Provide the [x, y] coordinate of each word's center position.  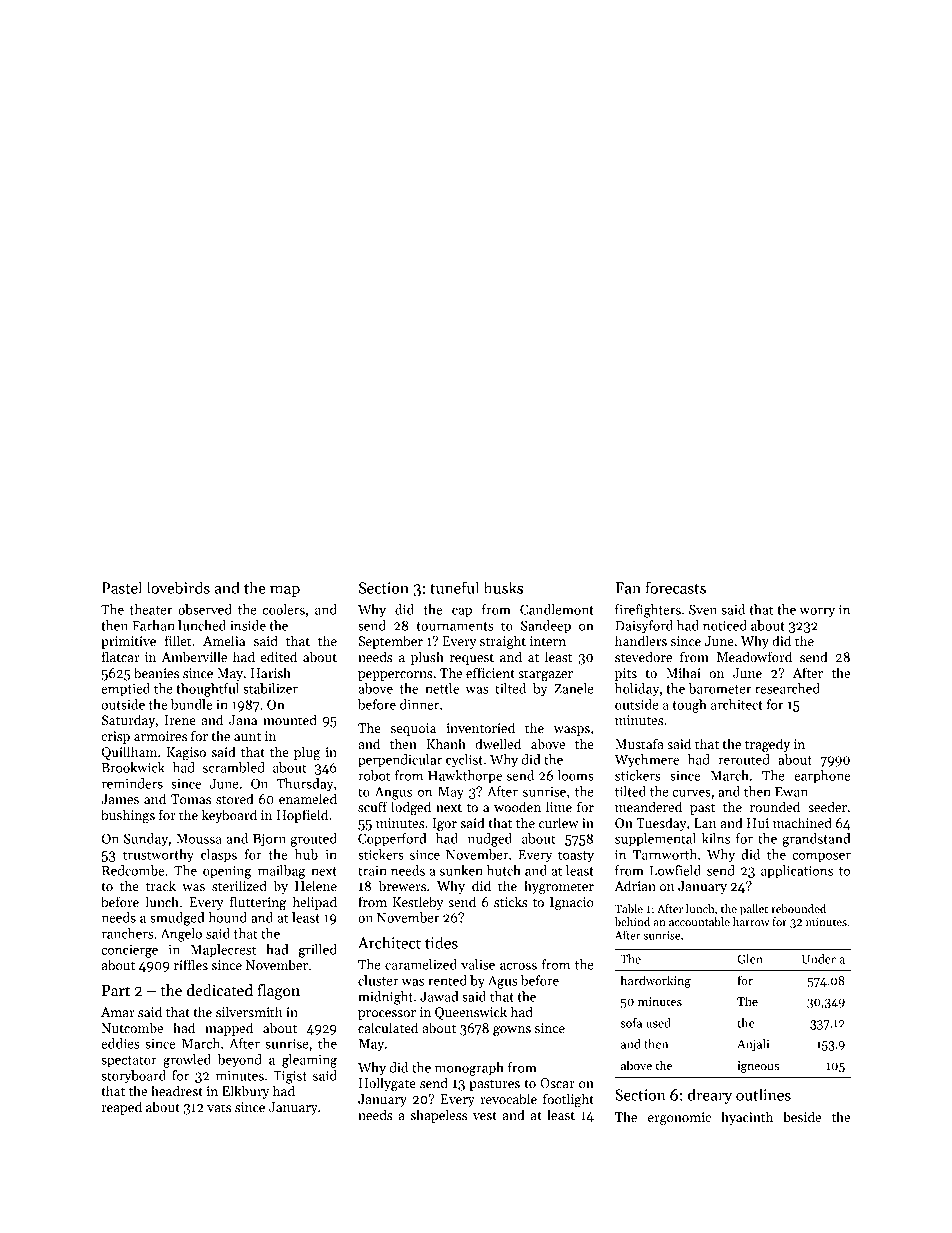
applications [797, 872]
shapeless [439, 1116]
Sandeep [546, 627]
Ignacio [572, 903]
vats [219, 1108]
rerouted [744, 759]
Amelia [224, 640]
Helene [316, 885]
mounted [290, 719]
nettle [442, 688]
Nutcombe [132, 1027]
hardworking [655, 981]
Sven [703, 609]
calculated [388, 1027]
